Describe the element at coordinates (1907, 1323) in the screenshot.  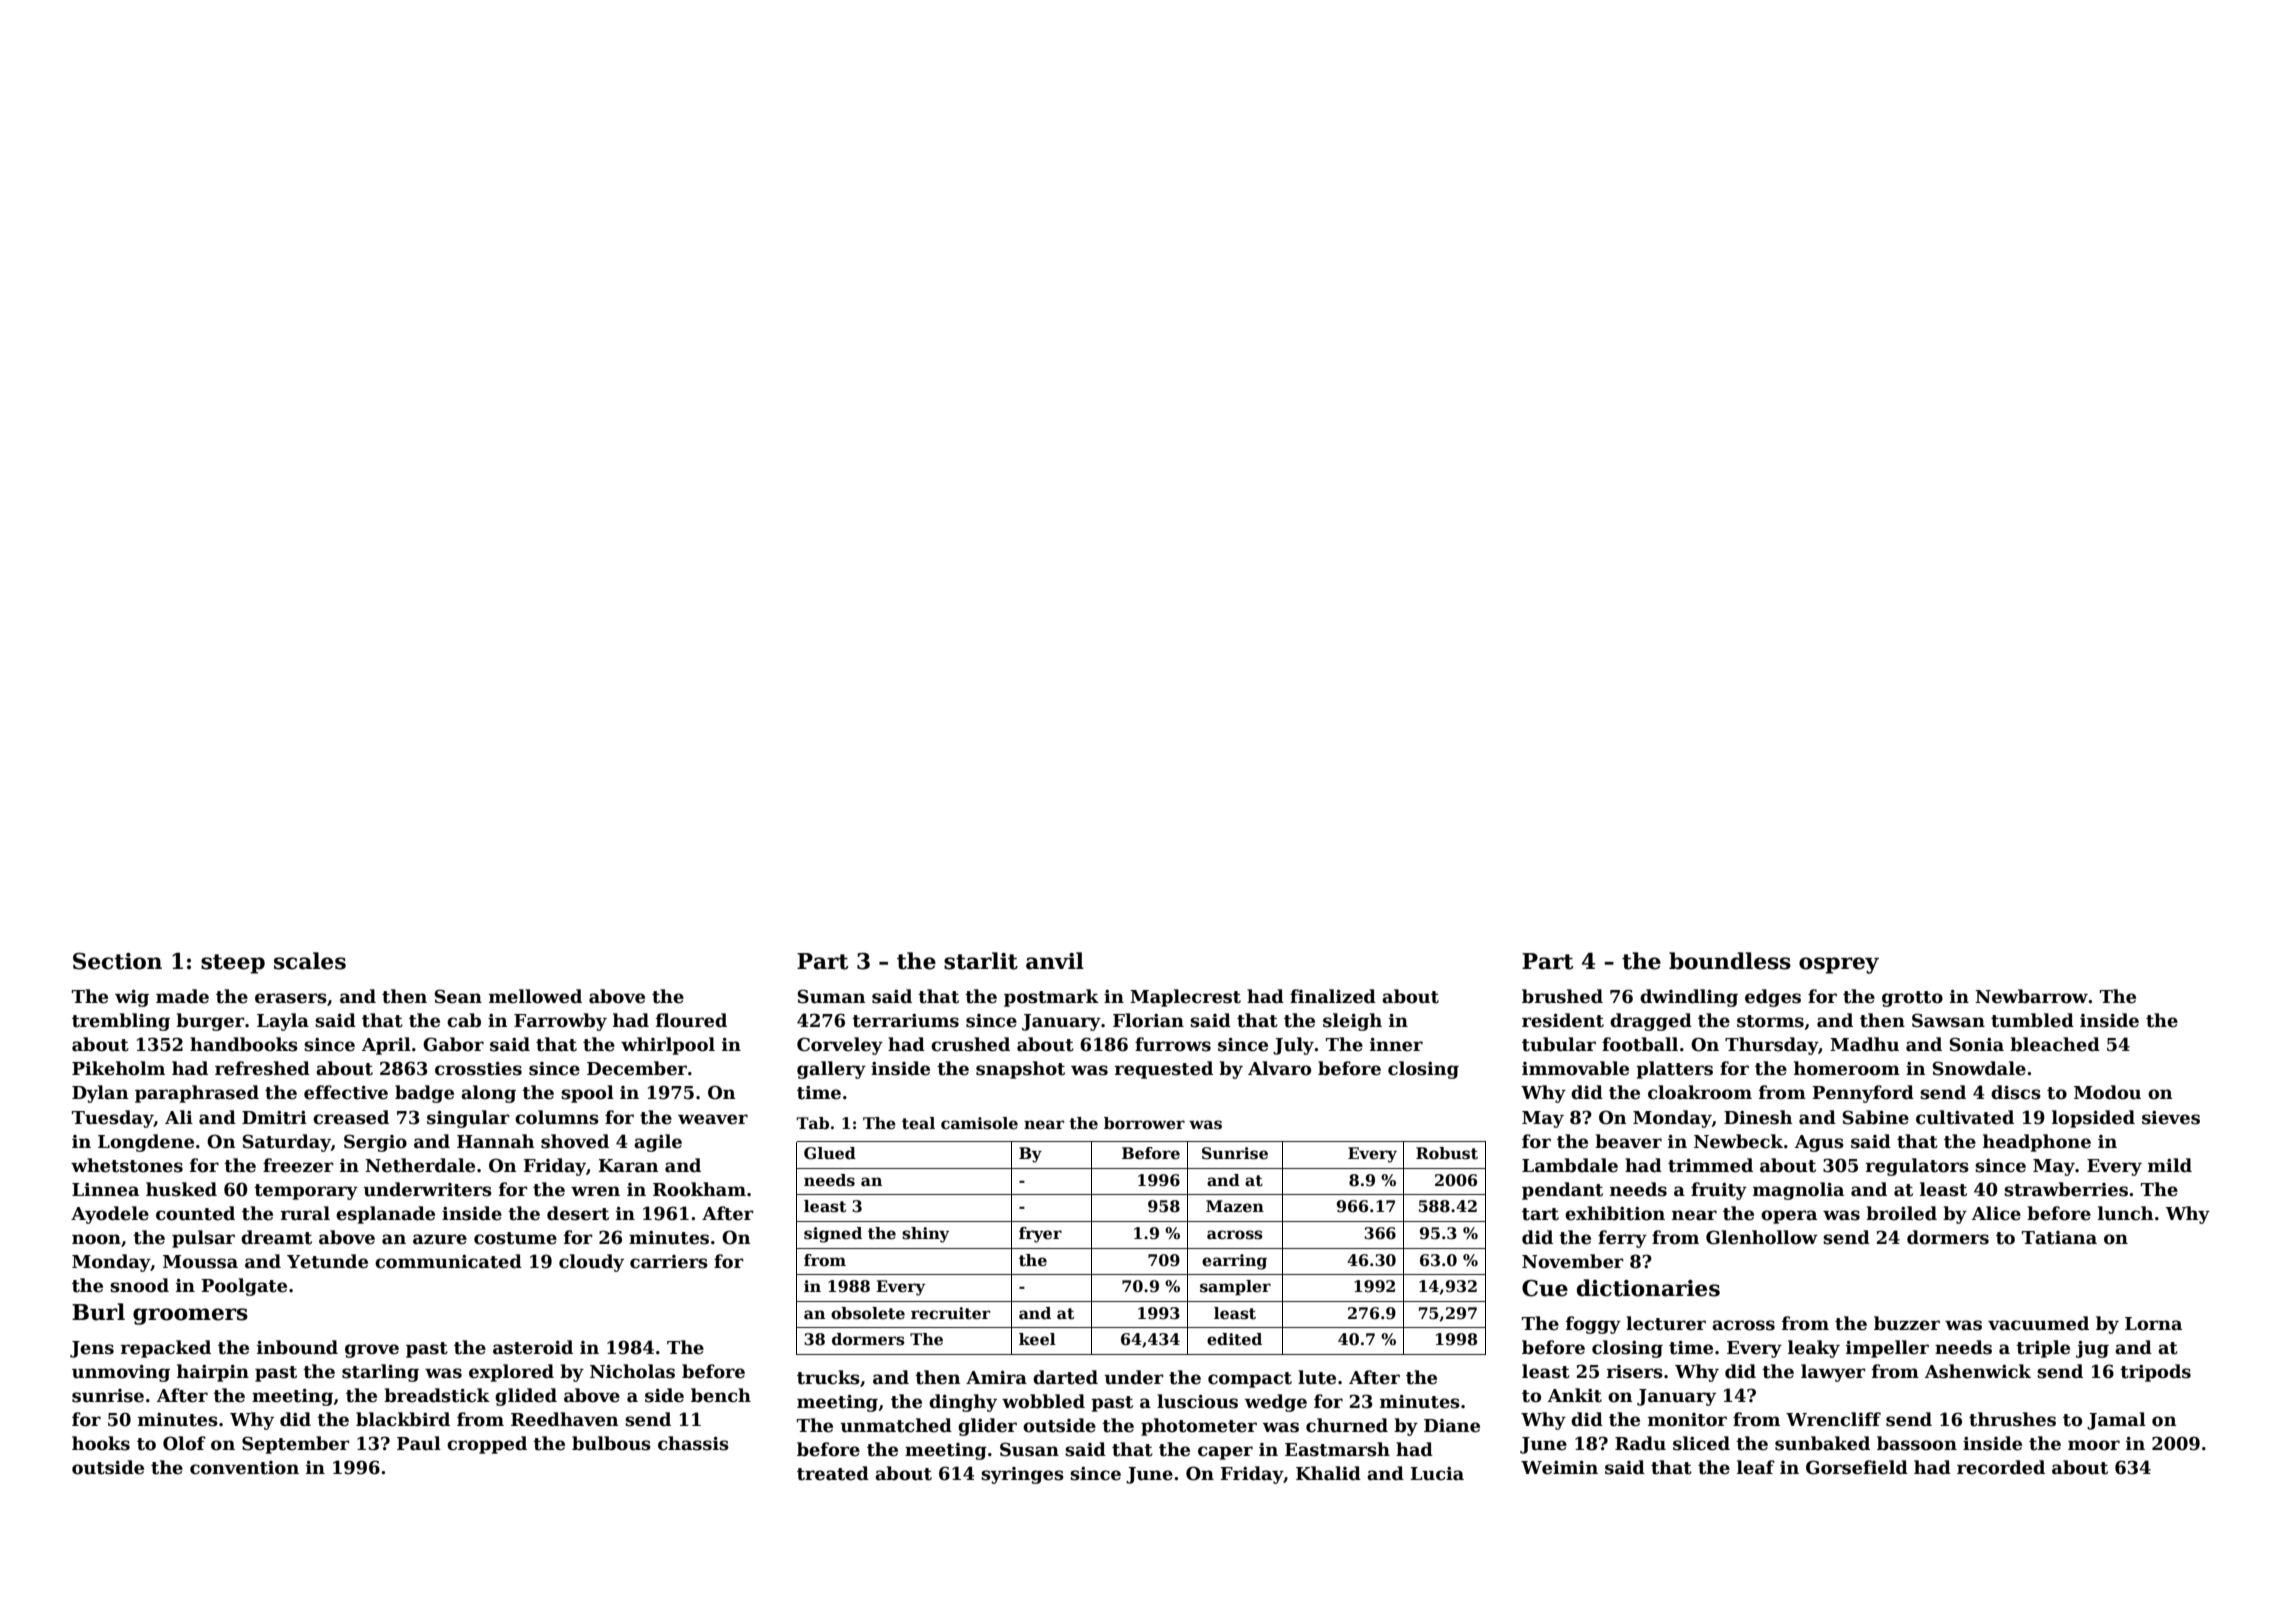
I see `buzzer` at that location.
